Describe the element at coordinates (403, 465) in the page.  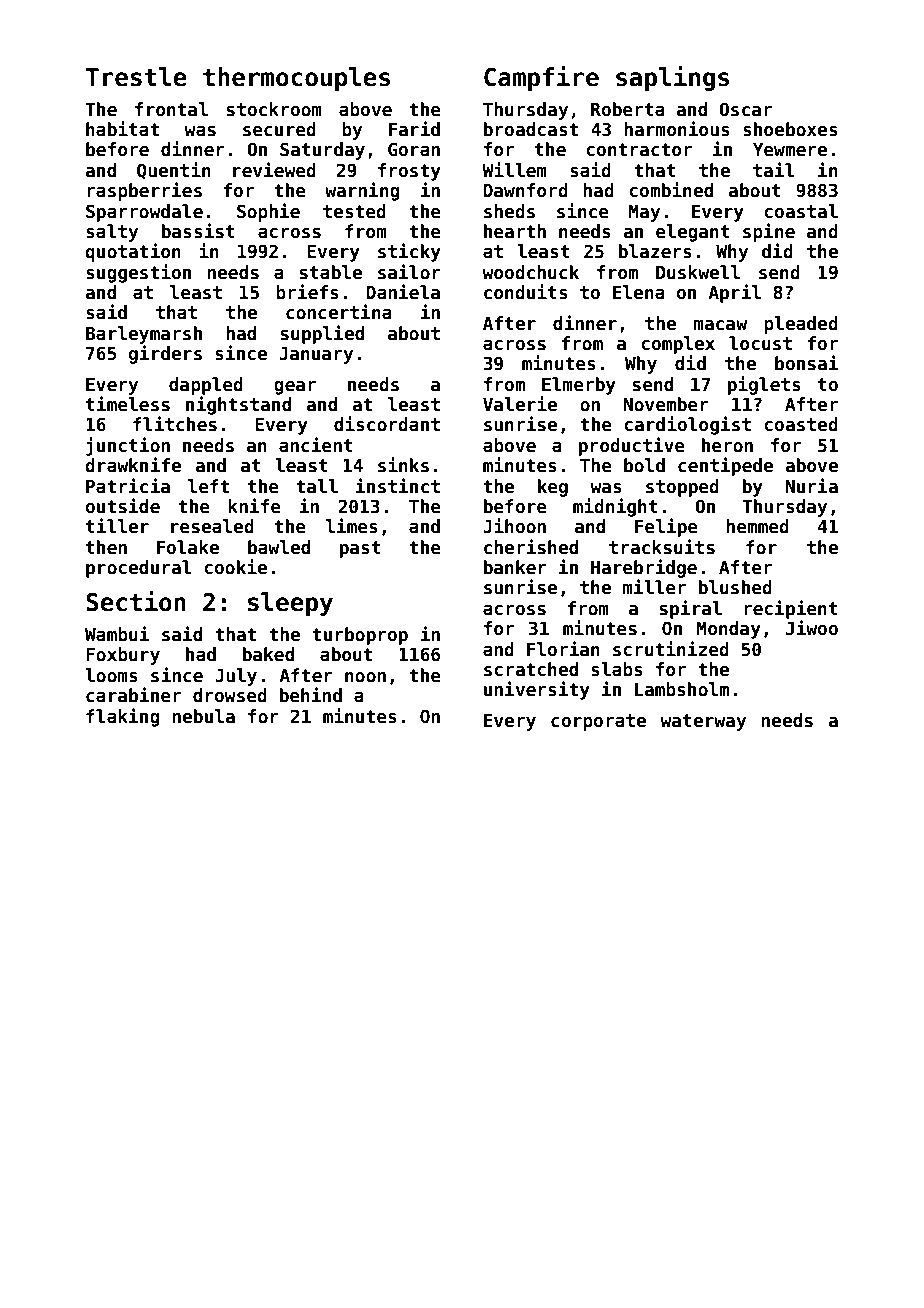
I see `sinks` at that location.
